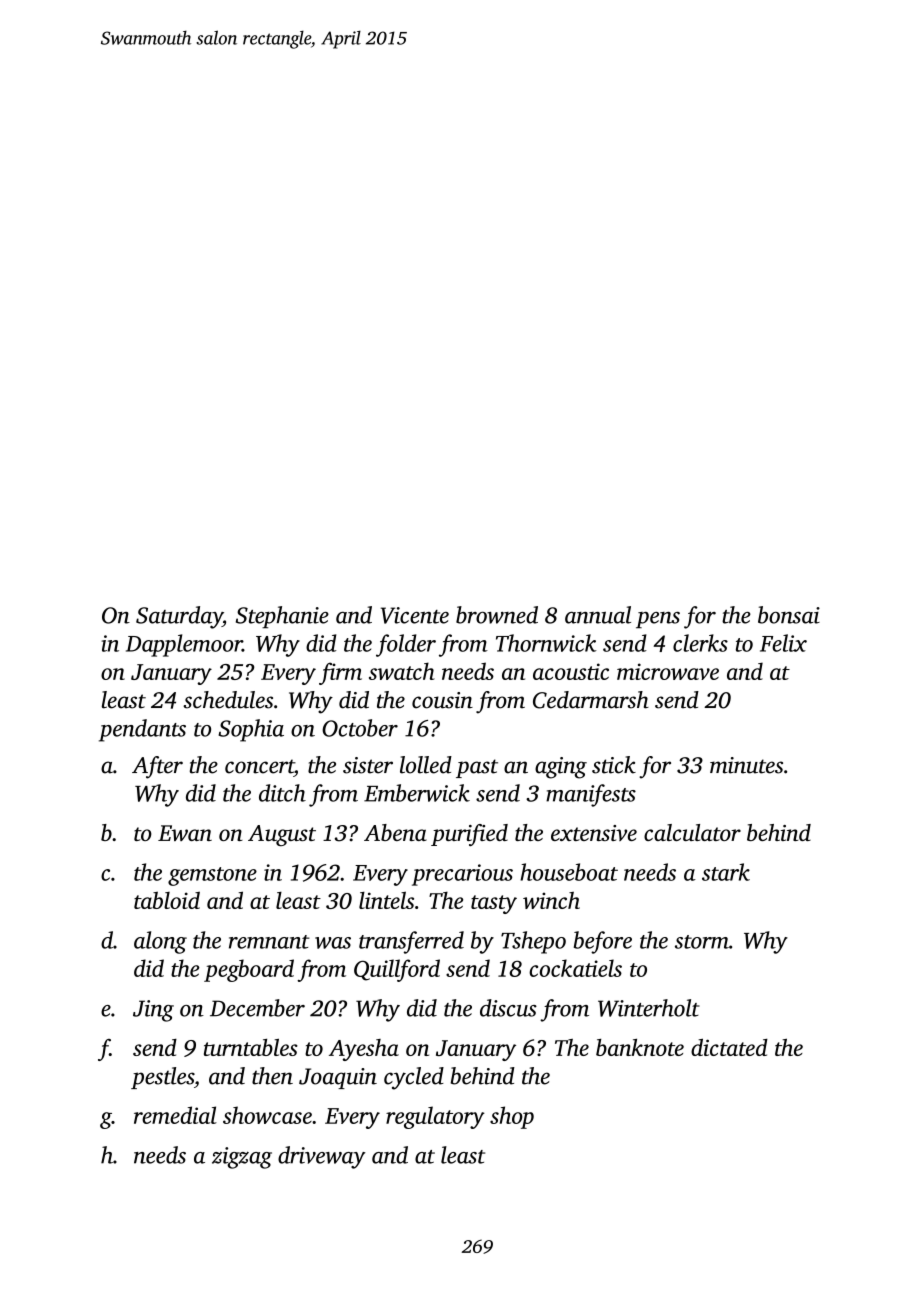 This screenshot has height=1314, width=924. What do you see at coordinates (494, 904) in the screenshot?
I see `tasty` at bounding box center [494, 904].
